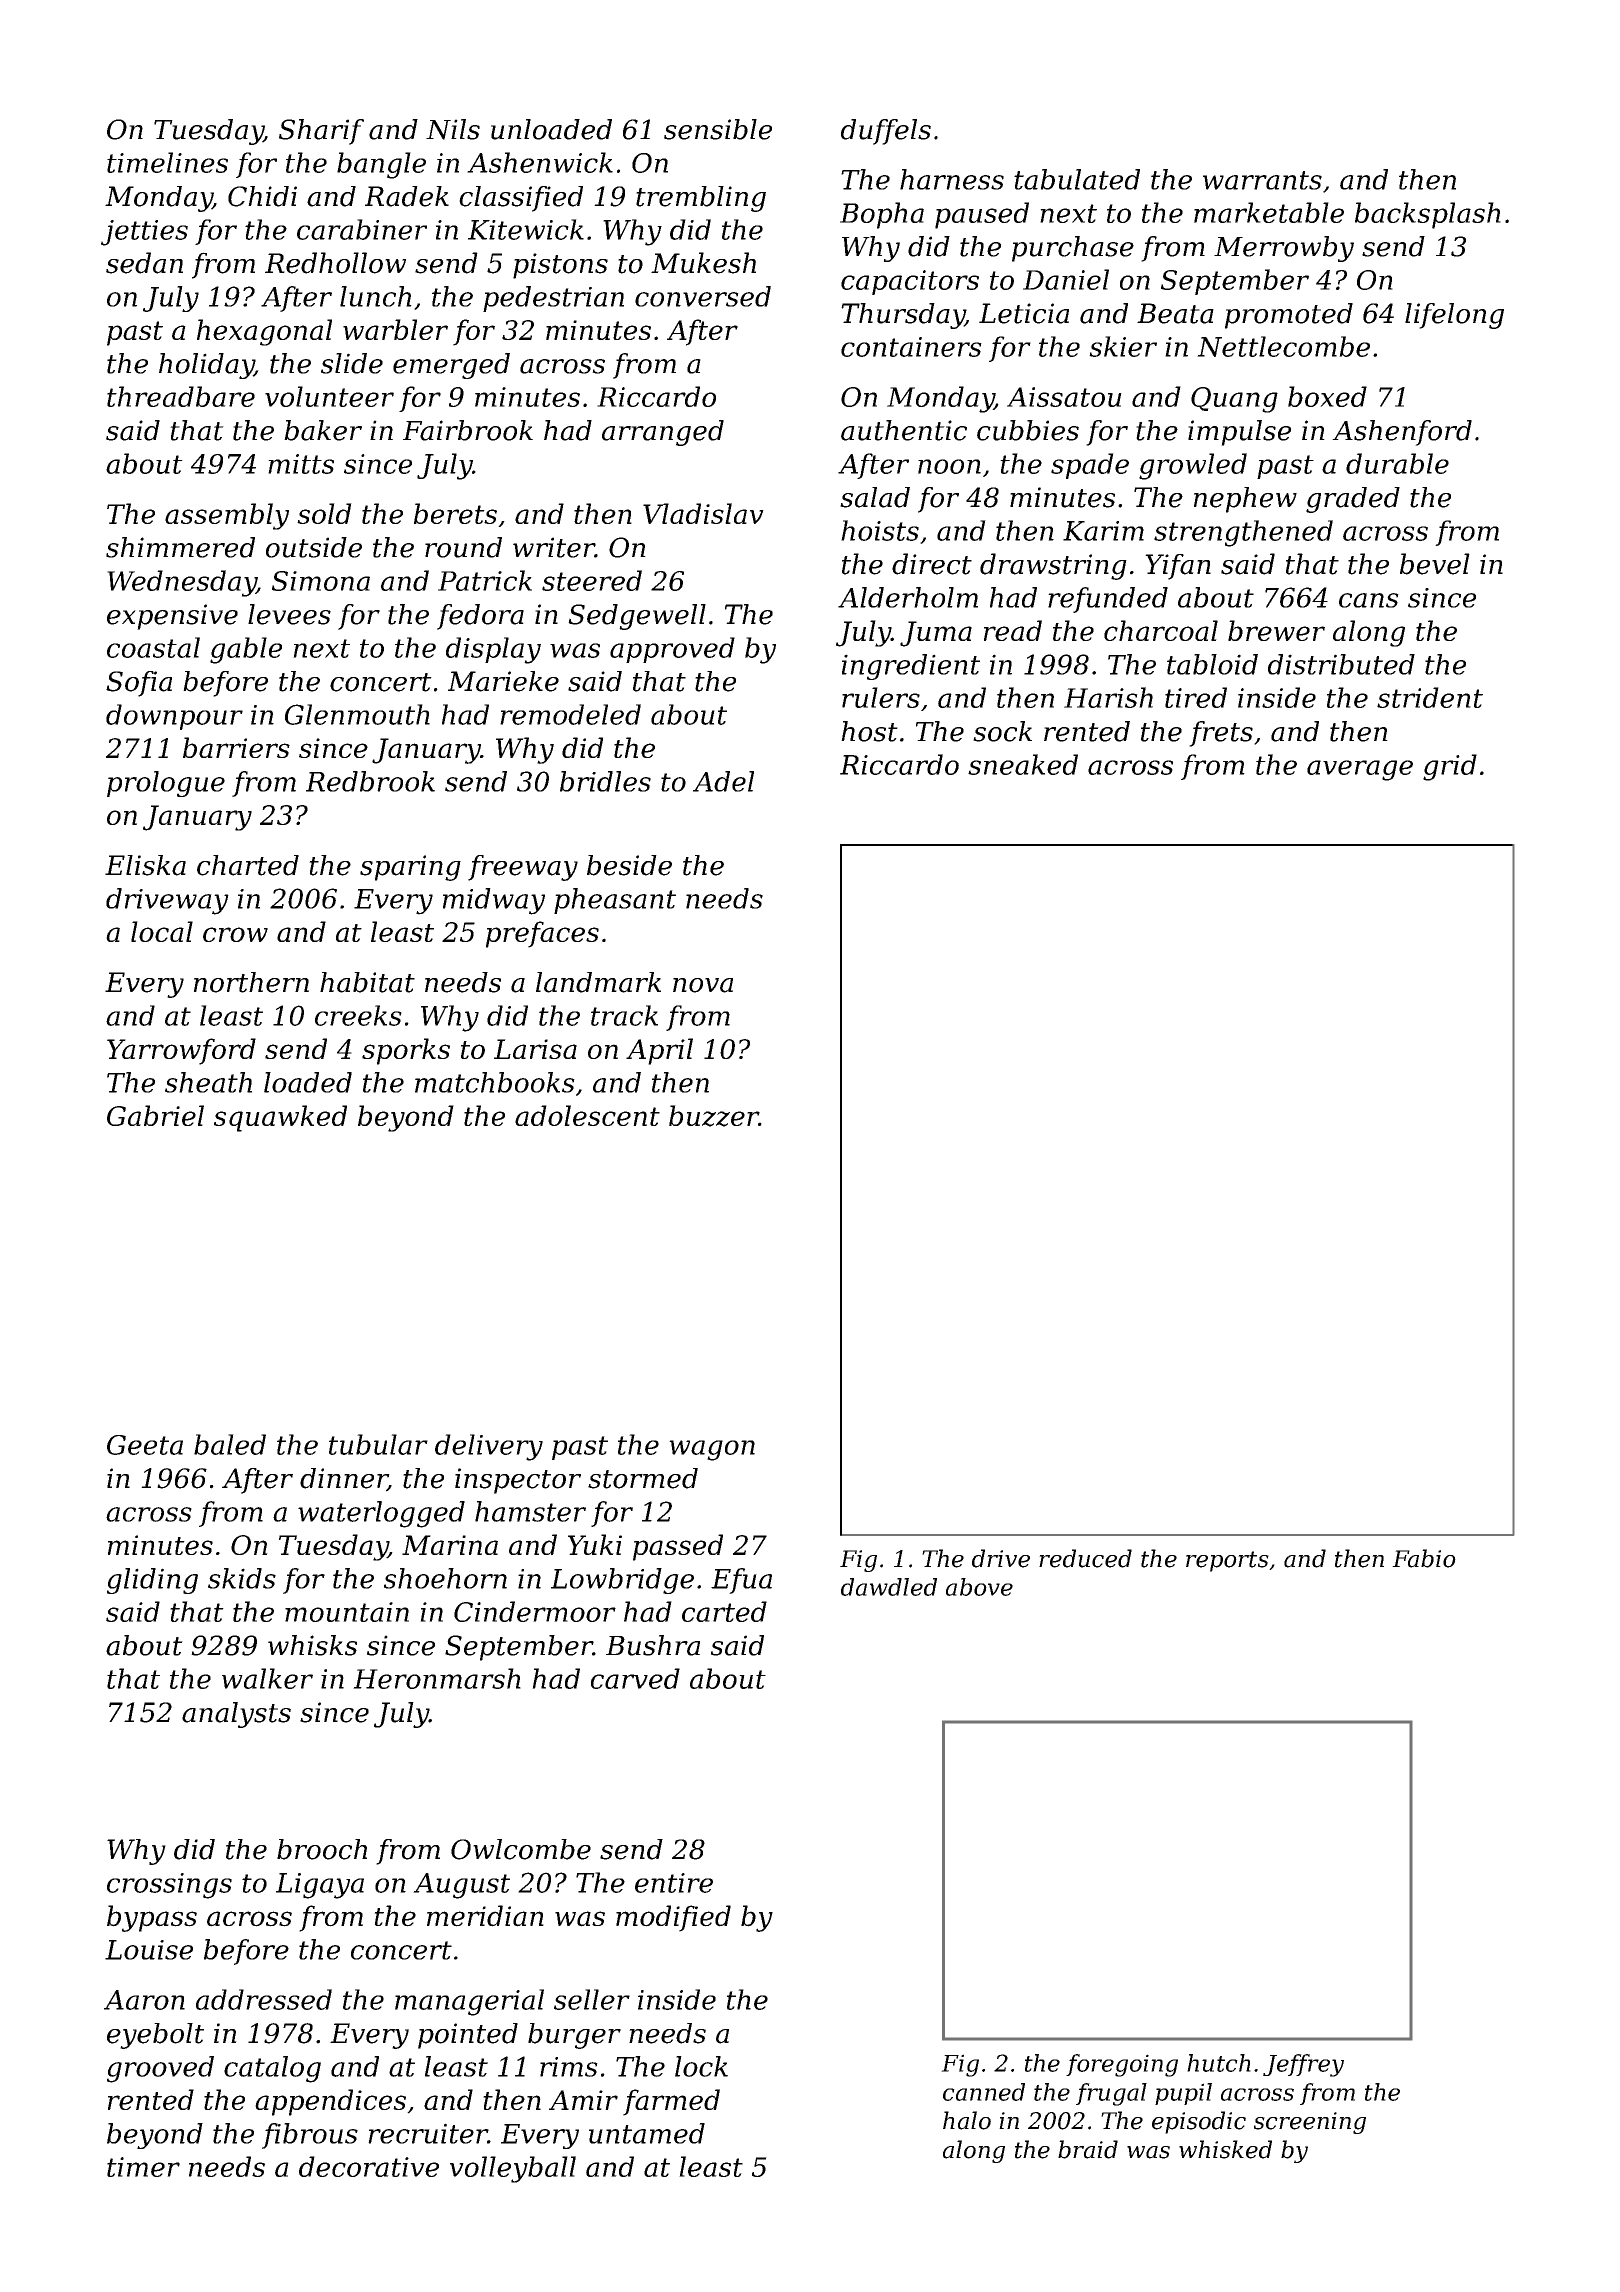  I want to click on squawked, so click(280, 1118).
